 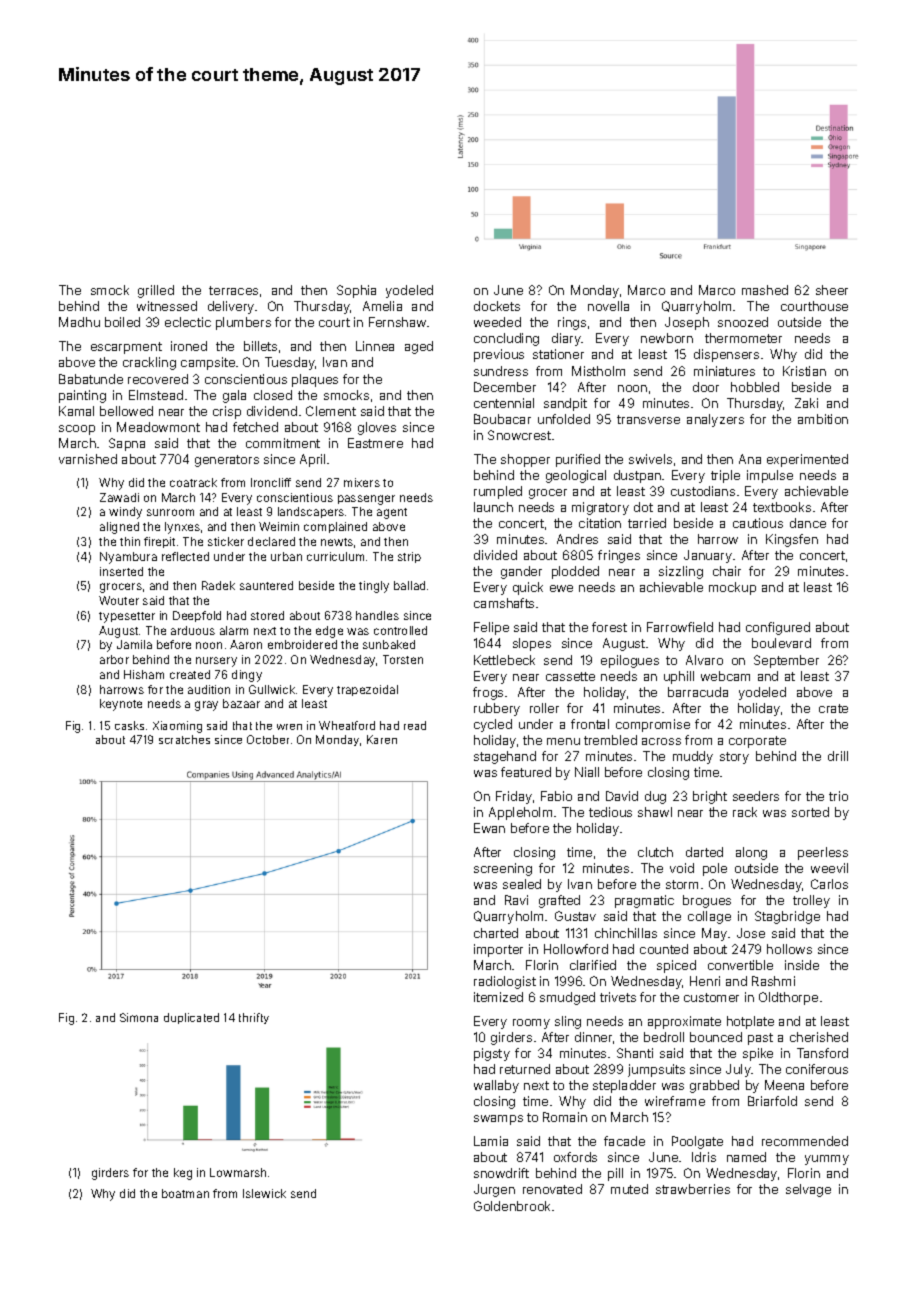 What do you see at coordinates (570, 676) in the screenshot?
I see `cassette` at bounding box center [570, 676].
